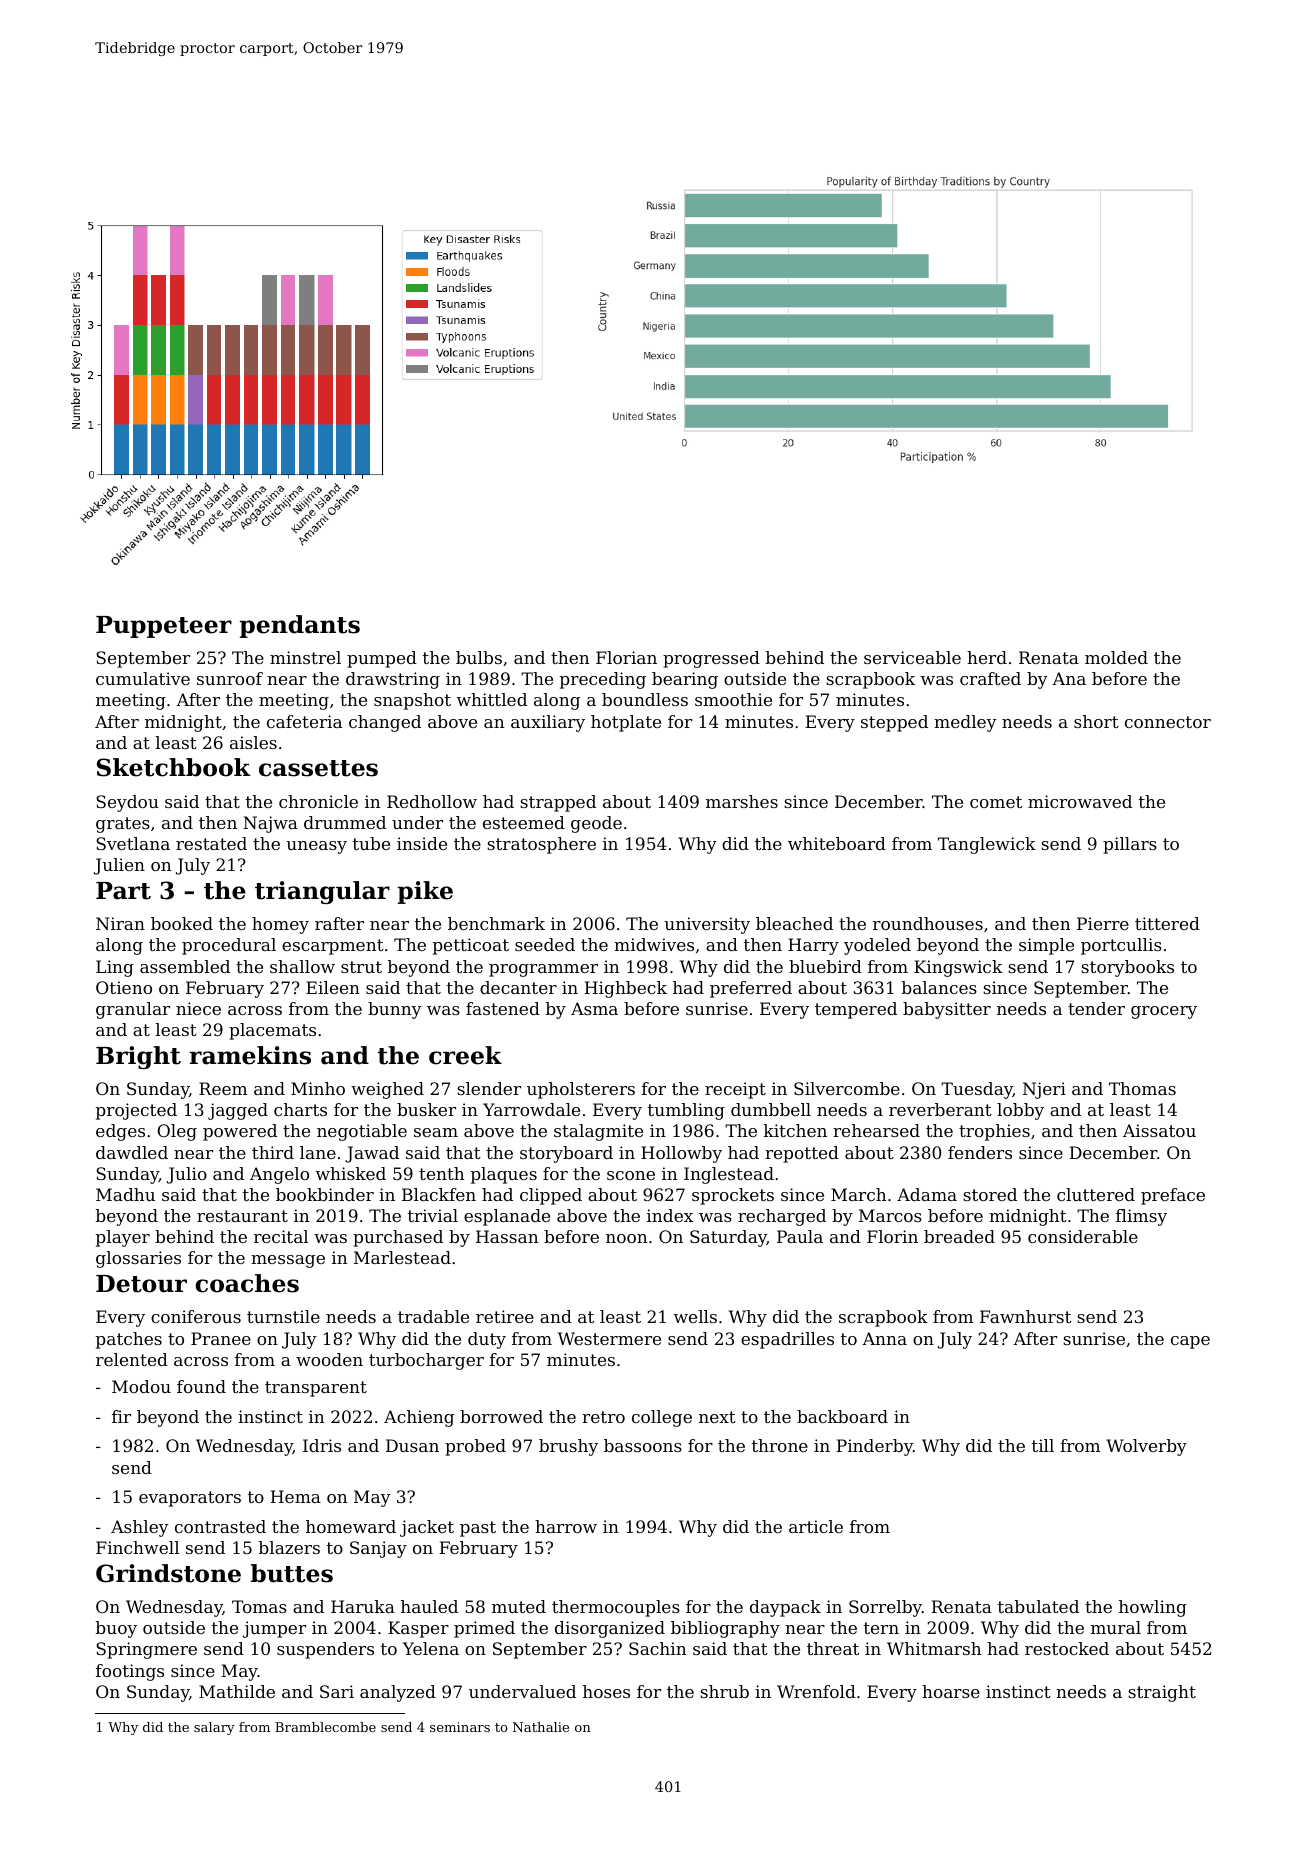 Image resolution: width=1310 pixels, height=1853 pixels. Describe the element at coordinates (116, 1629) in the page. I see `buoy` at that location.
